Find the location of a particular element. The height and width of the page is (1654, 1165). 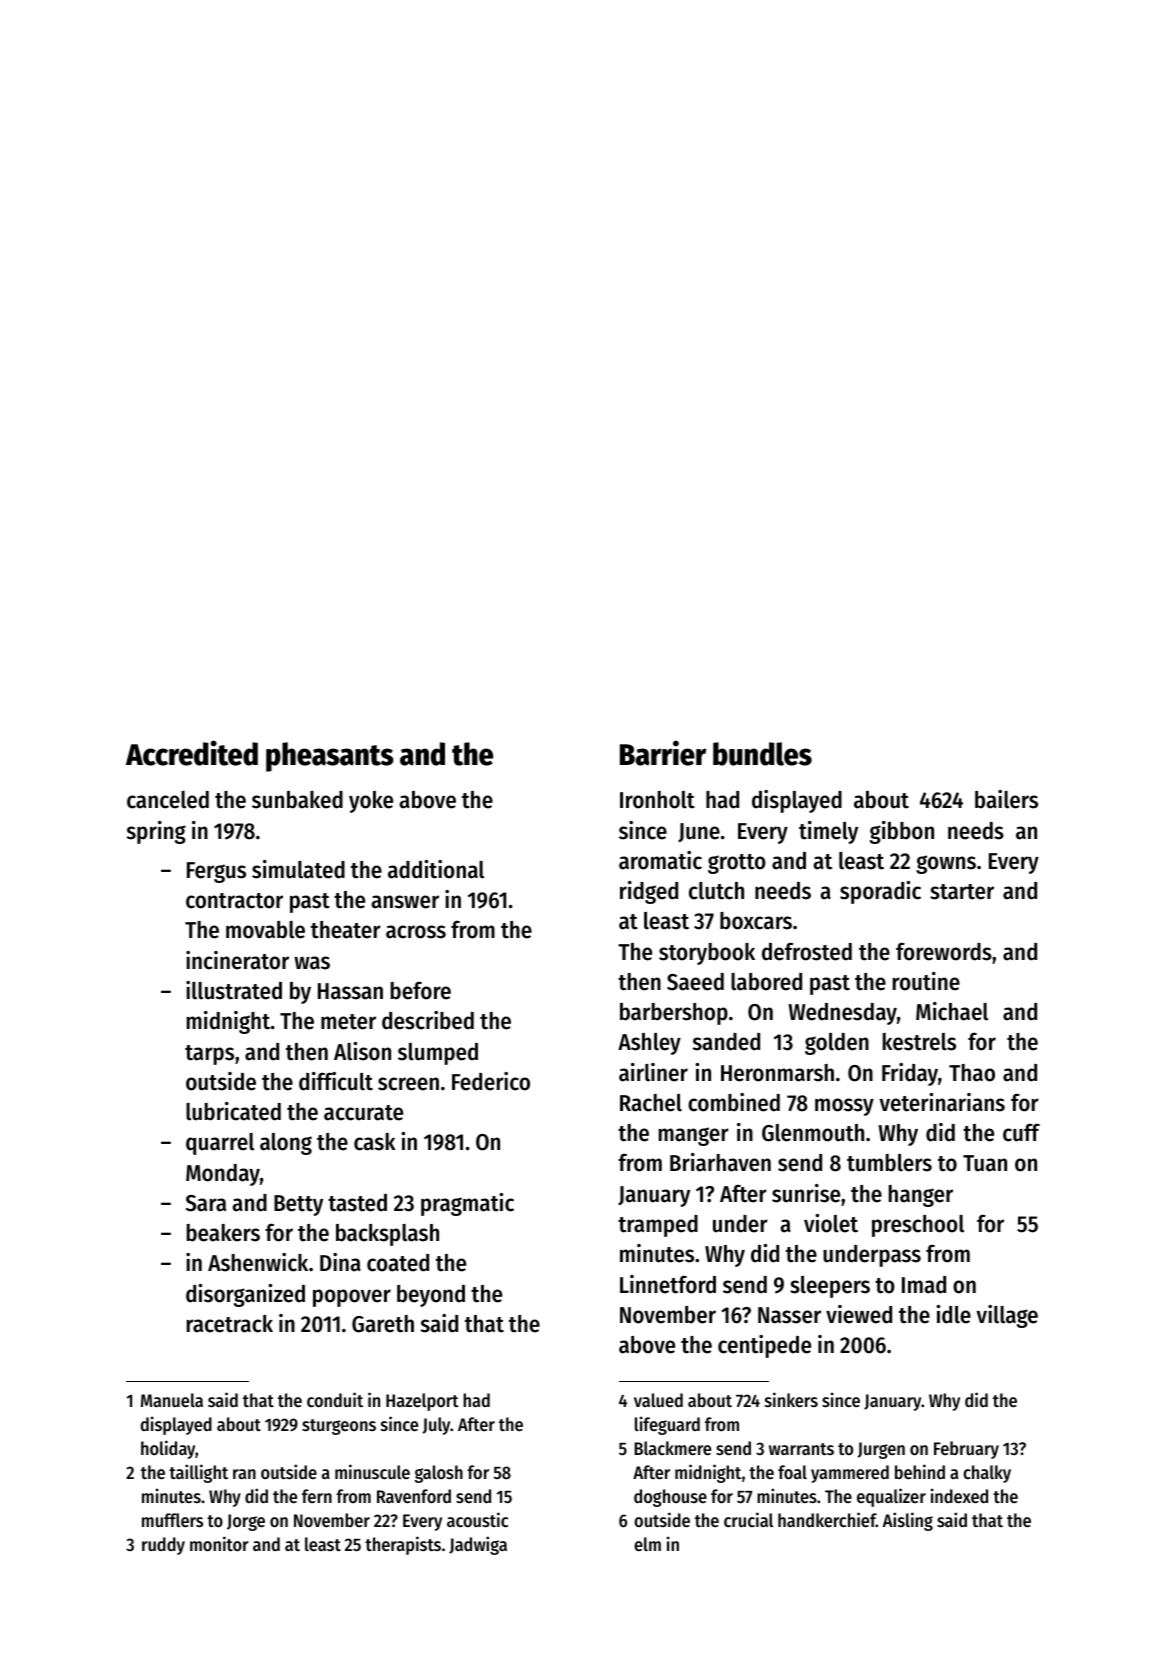

Ironholt is located at coordinates (657, 800).
